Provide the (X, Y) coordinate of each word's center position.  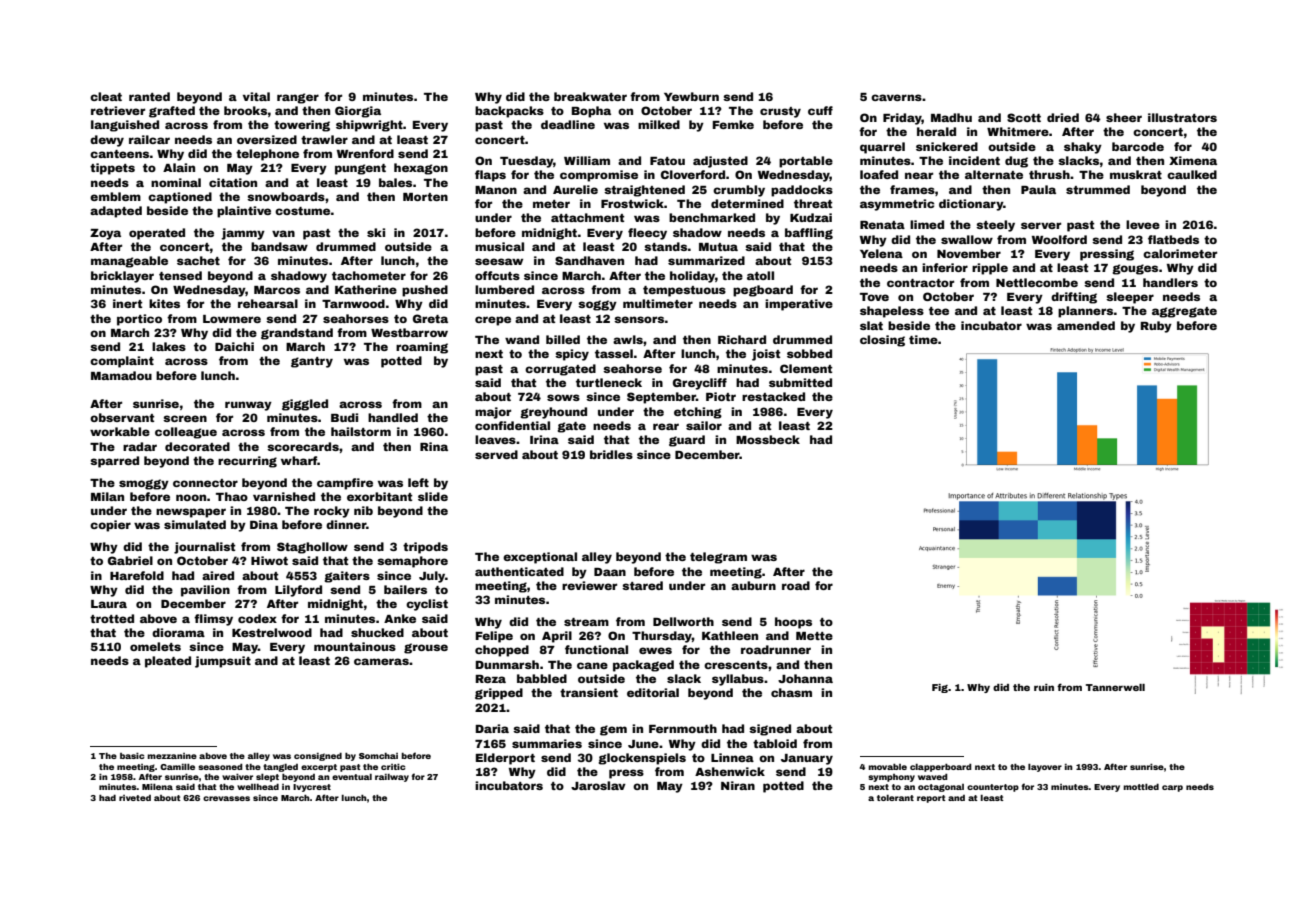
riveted (135, 798)
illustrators (1182, 117)
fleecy (647, 234)
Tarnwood (353, 303)
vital (256, 96)
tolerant (895, 798)
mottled (1141, 786)
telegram (718, 558)
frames (912, 189)
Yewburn (691, 96)
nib (363, 510)
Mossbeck (768, 439)
